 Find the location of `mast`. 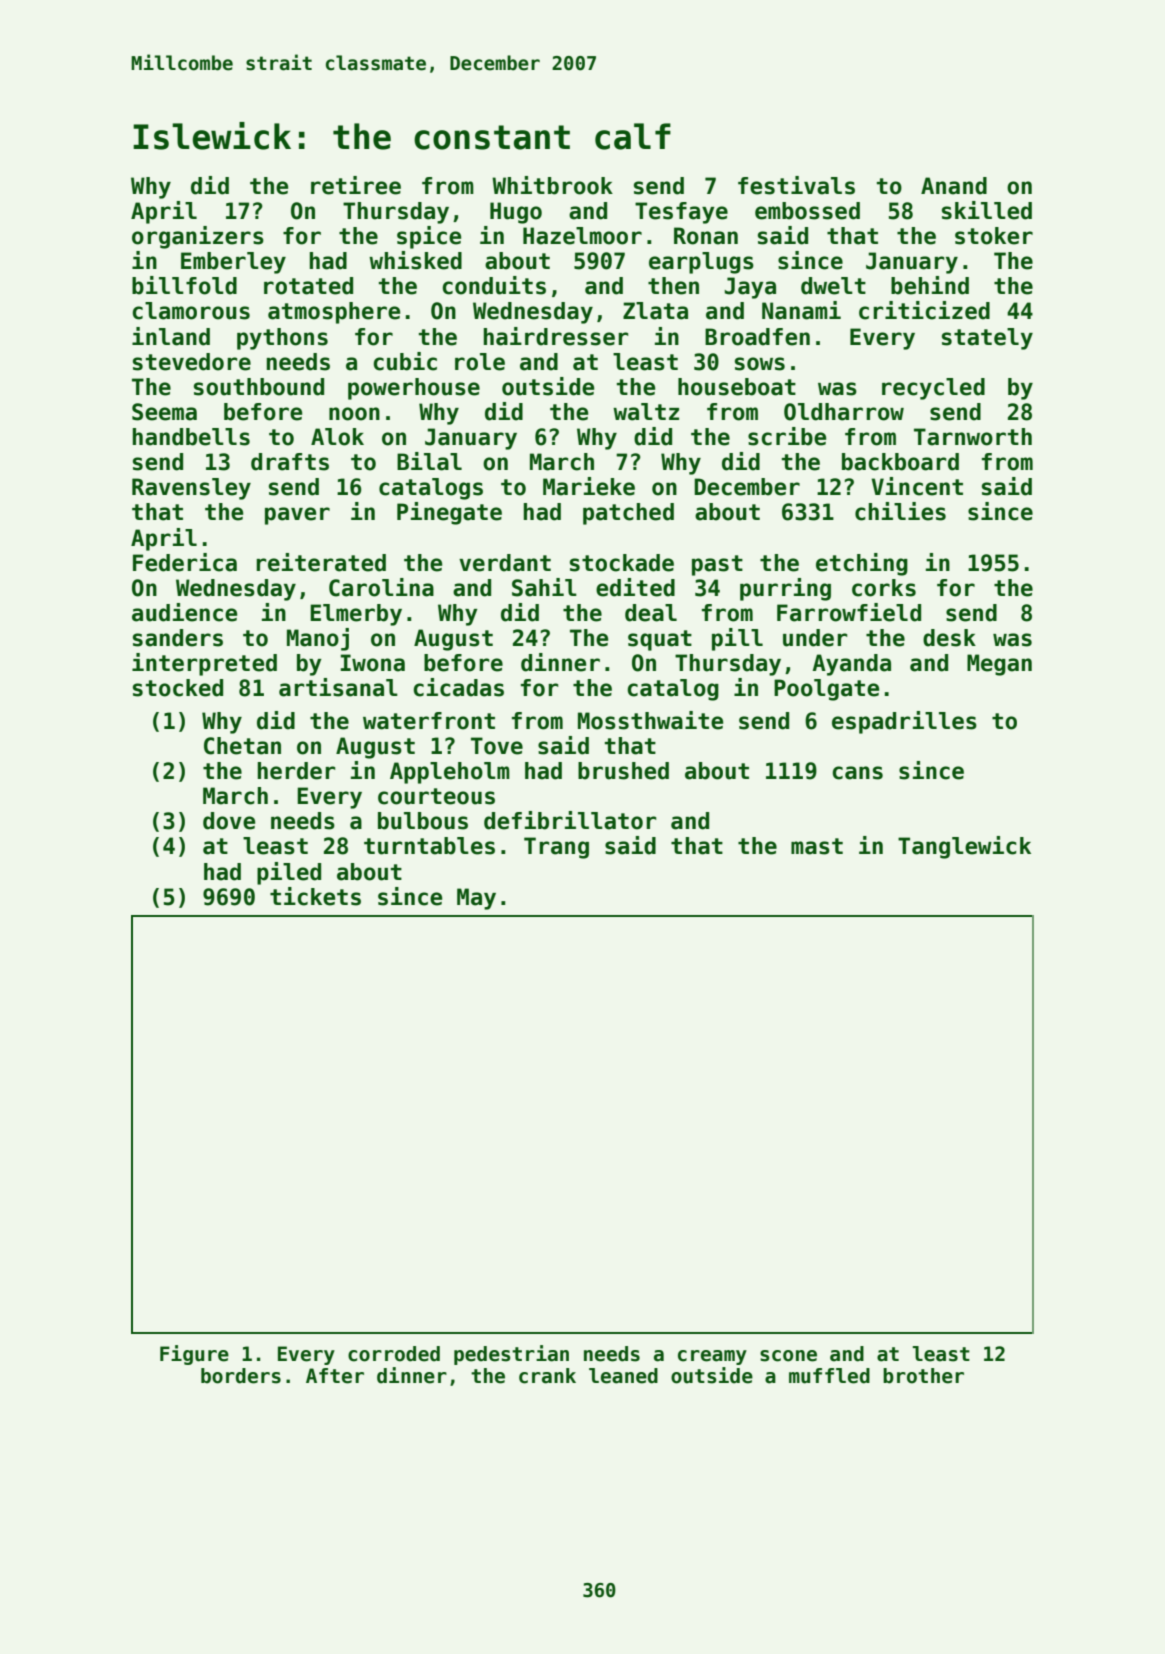

mast is located at coordinates (817, 846).
